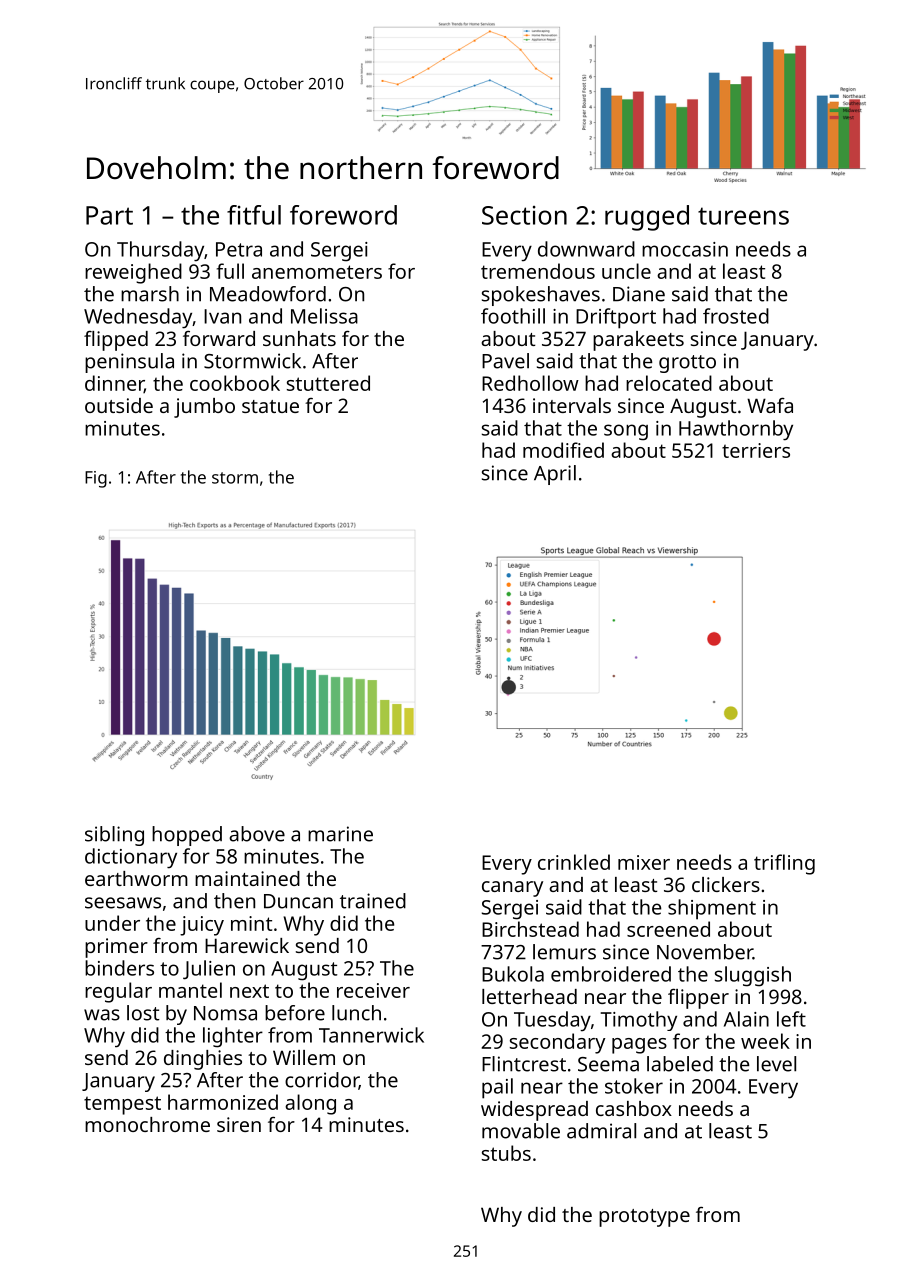 This screenshot has width=906, height=1286. Describe the element at coordinates (668, 929) in the screenshot. I see `screened` at that location.
